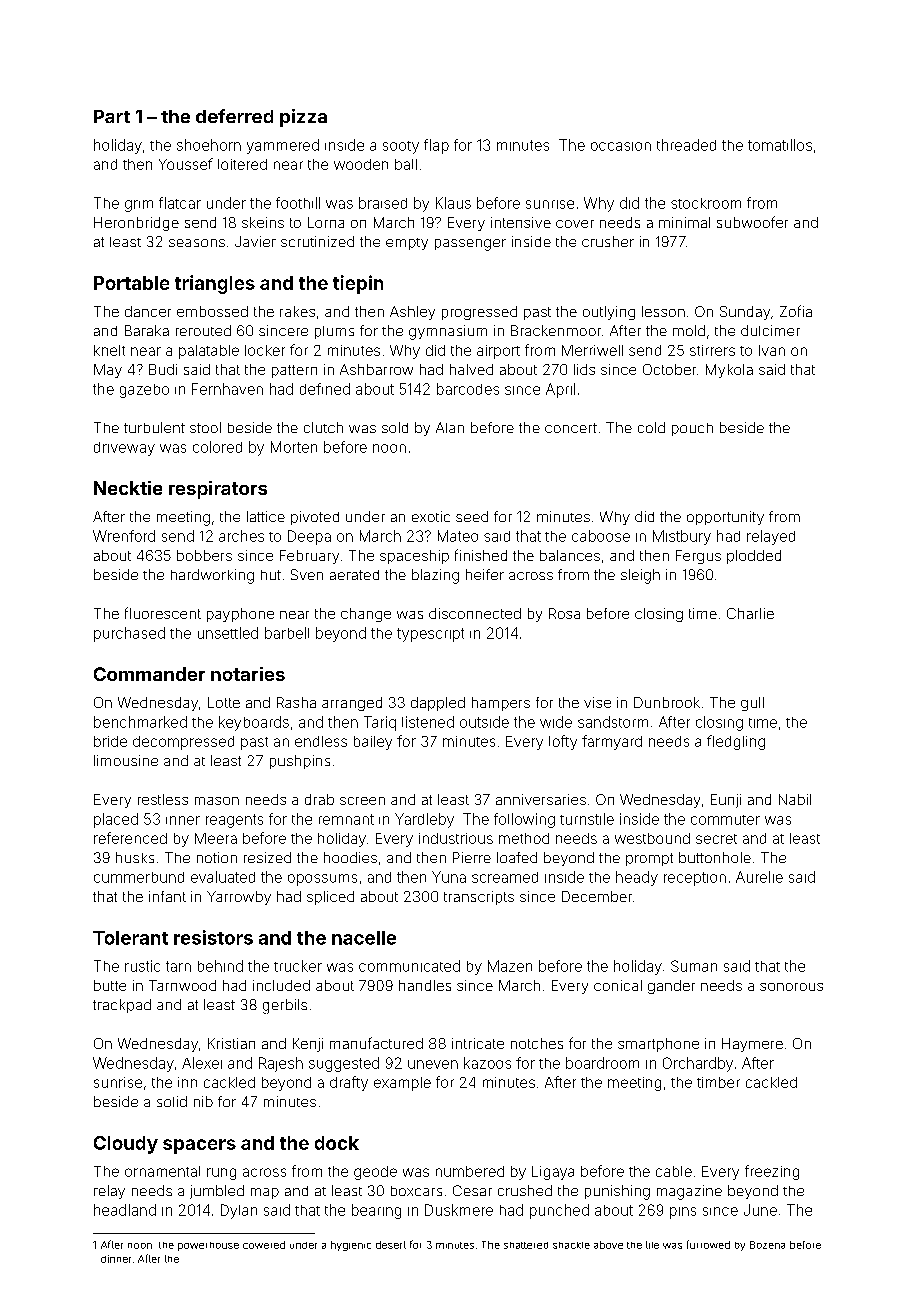 The height and width of the page is (1308, 924). Describe the element at coordinates (686, 145) in the page. I see `threaded` at that location.
